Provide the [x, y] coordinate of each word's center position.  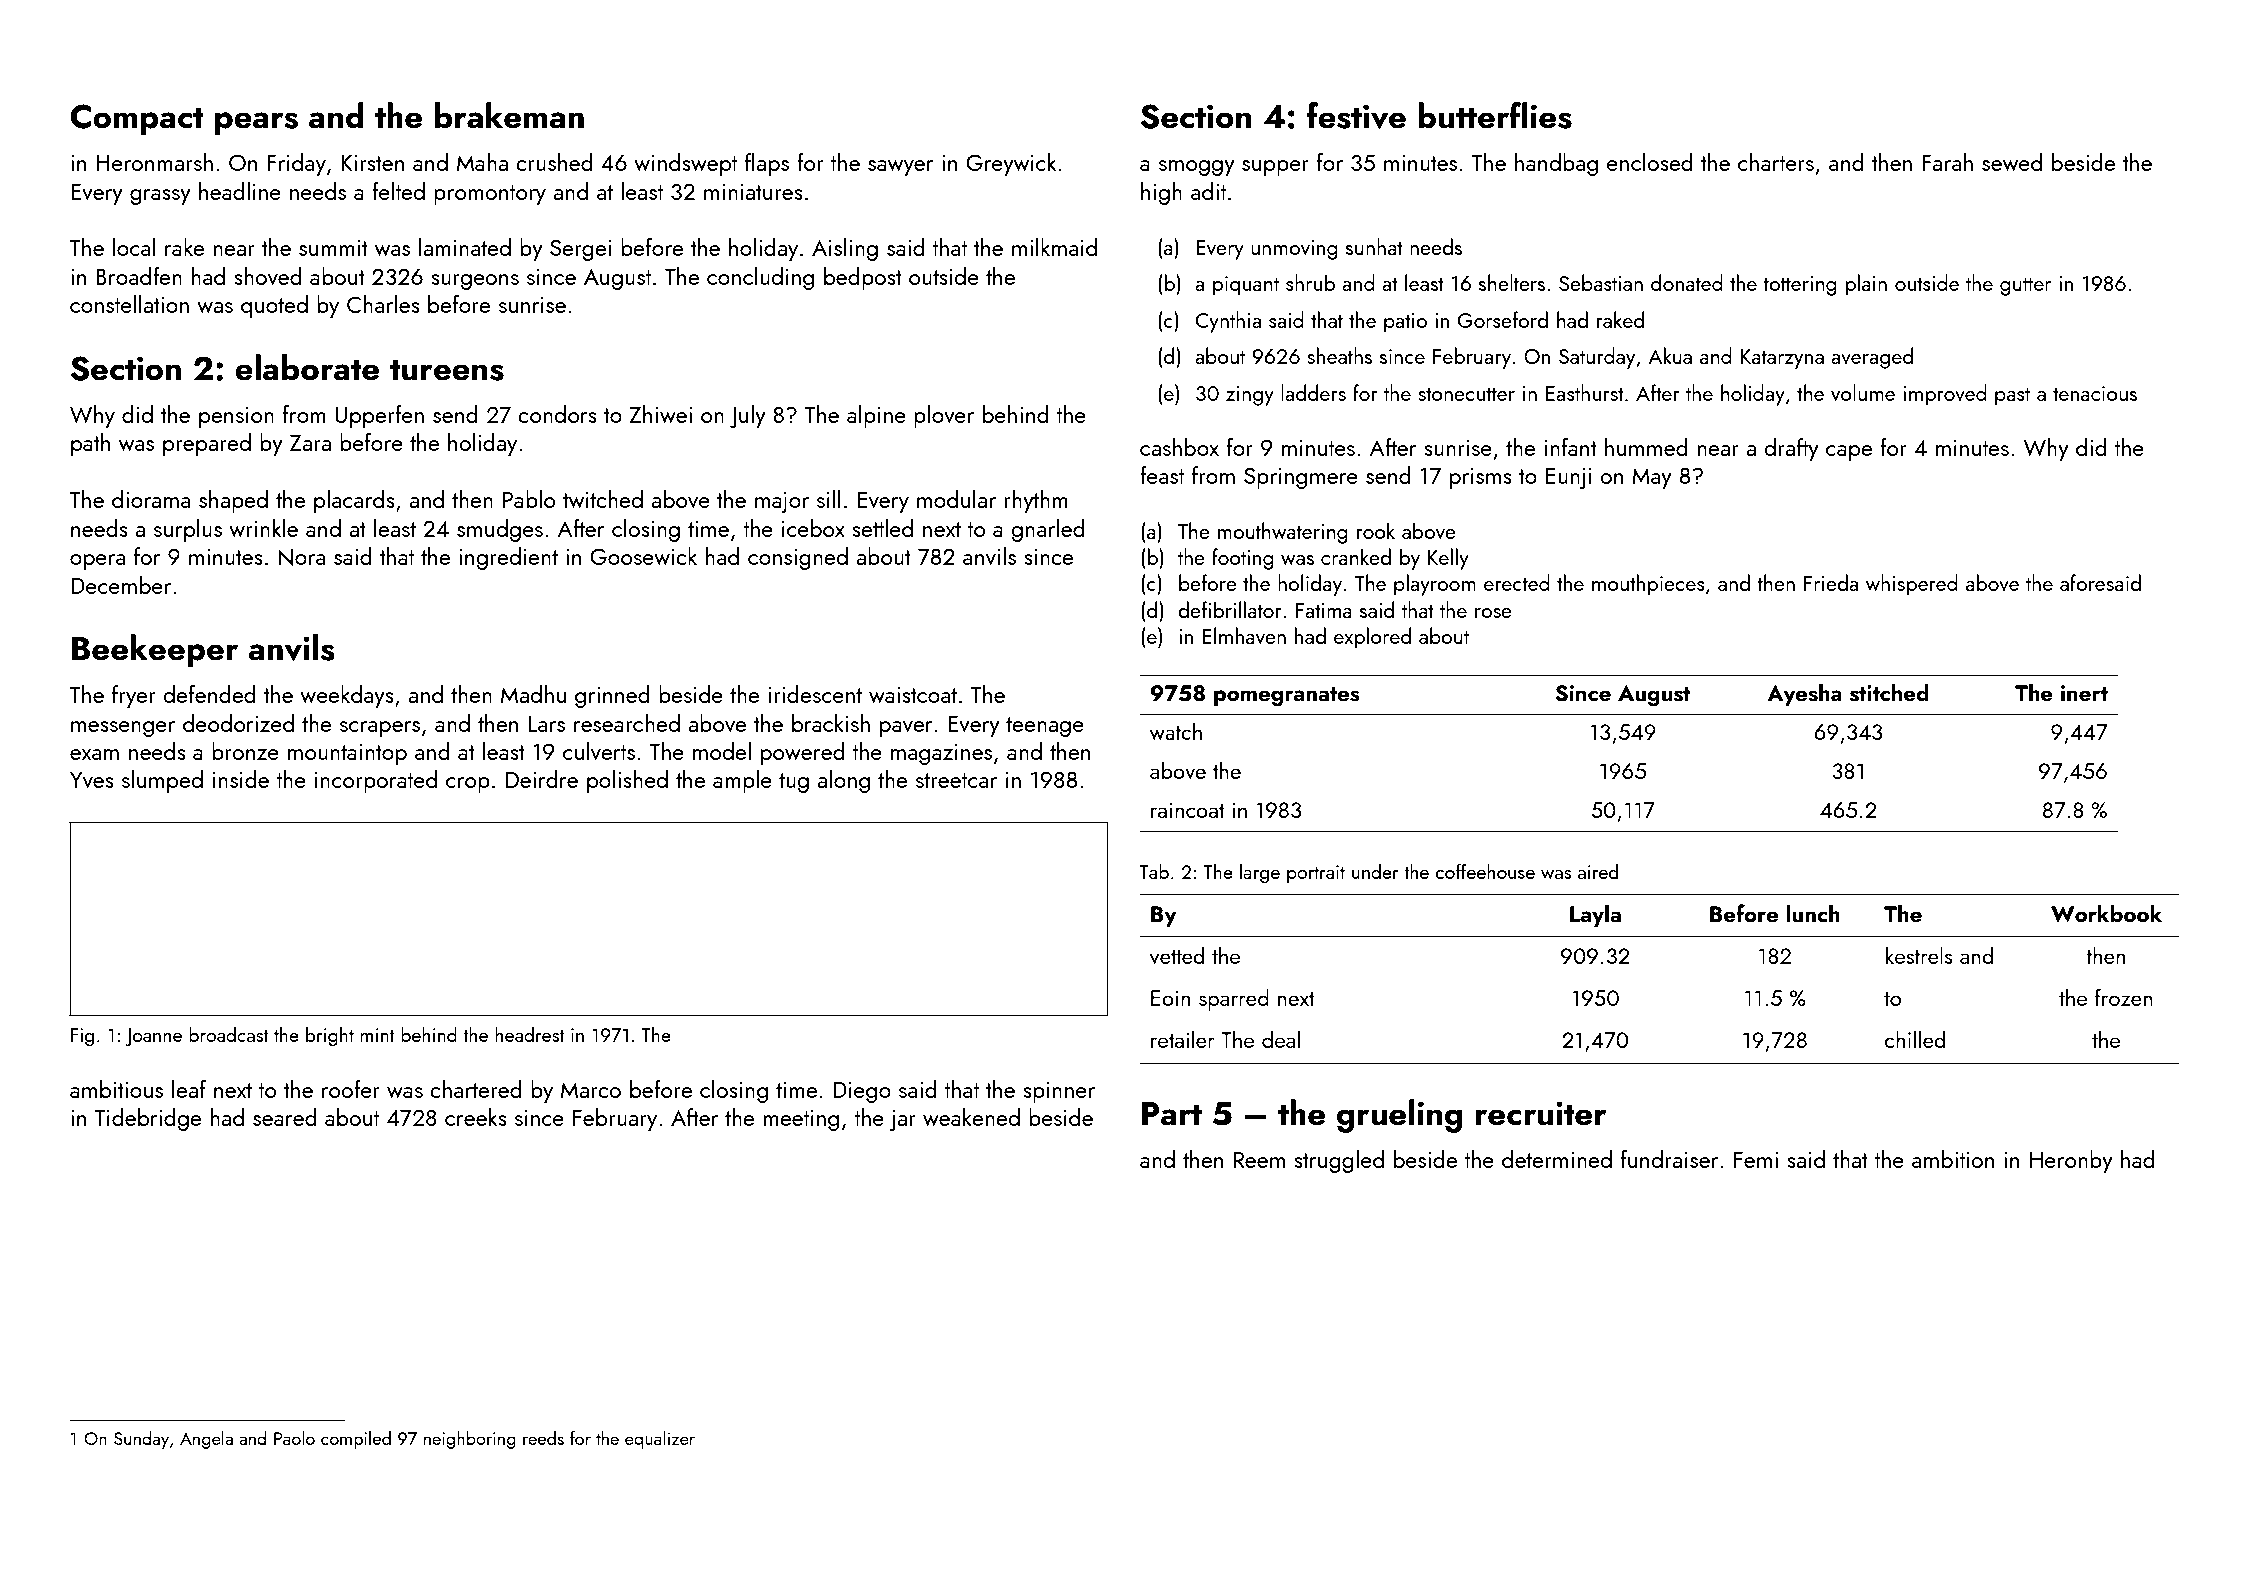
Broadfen [139, 276]
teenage [1045, 727]
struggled [1339, 1161]
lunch [1813, 913]
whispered [1912, 585]
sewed [2012, 162]
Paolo [294, 1438]
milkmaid [1054, 247]
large [1260, 873]
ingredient [508, 558]
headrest [530, 1034]
